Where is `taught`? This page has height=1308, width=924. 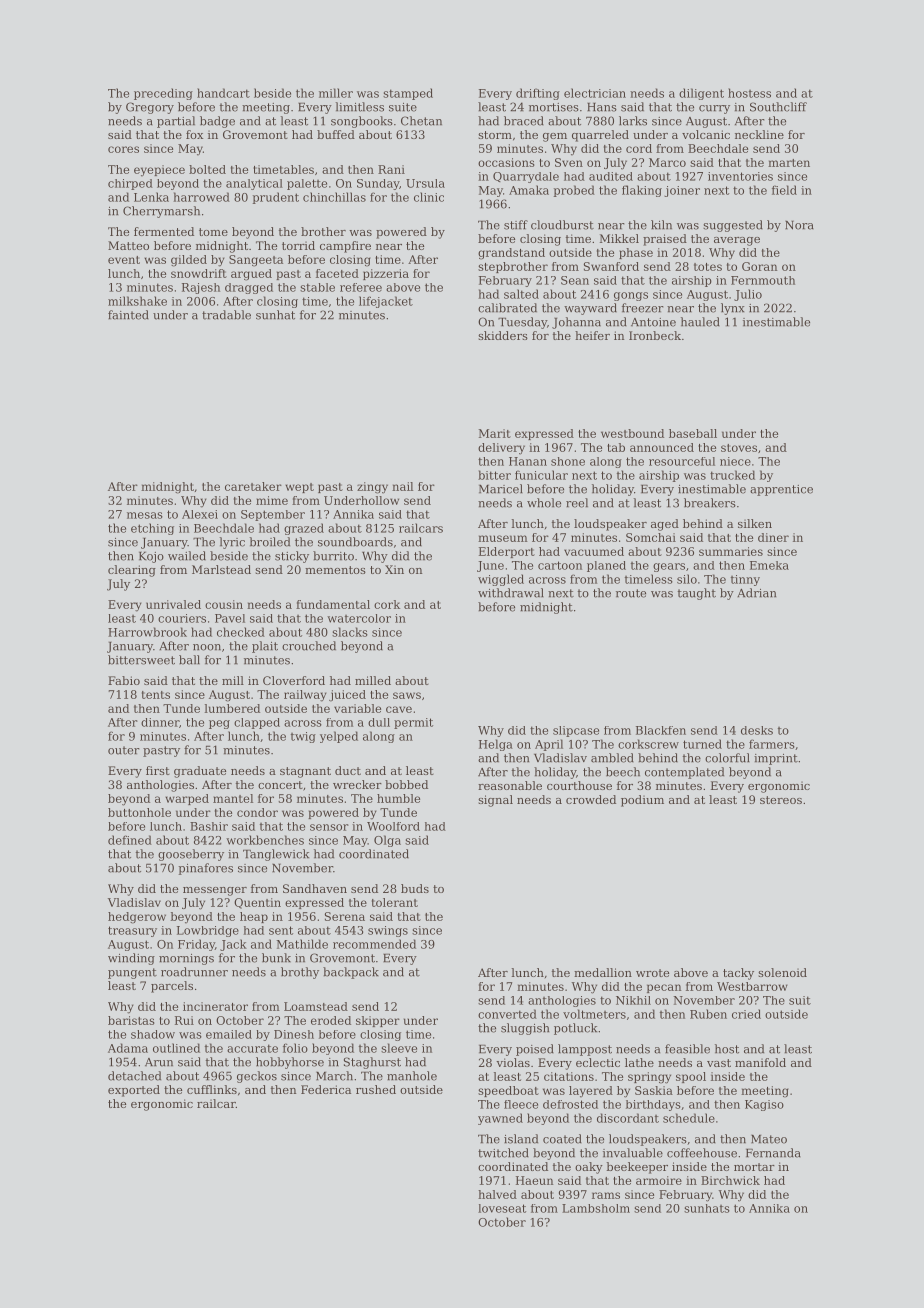
taught is located at coordinates (696, 594).
